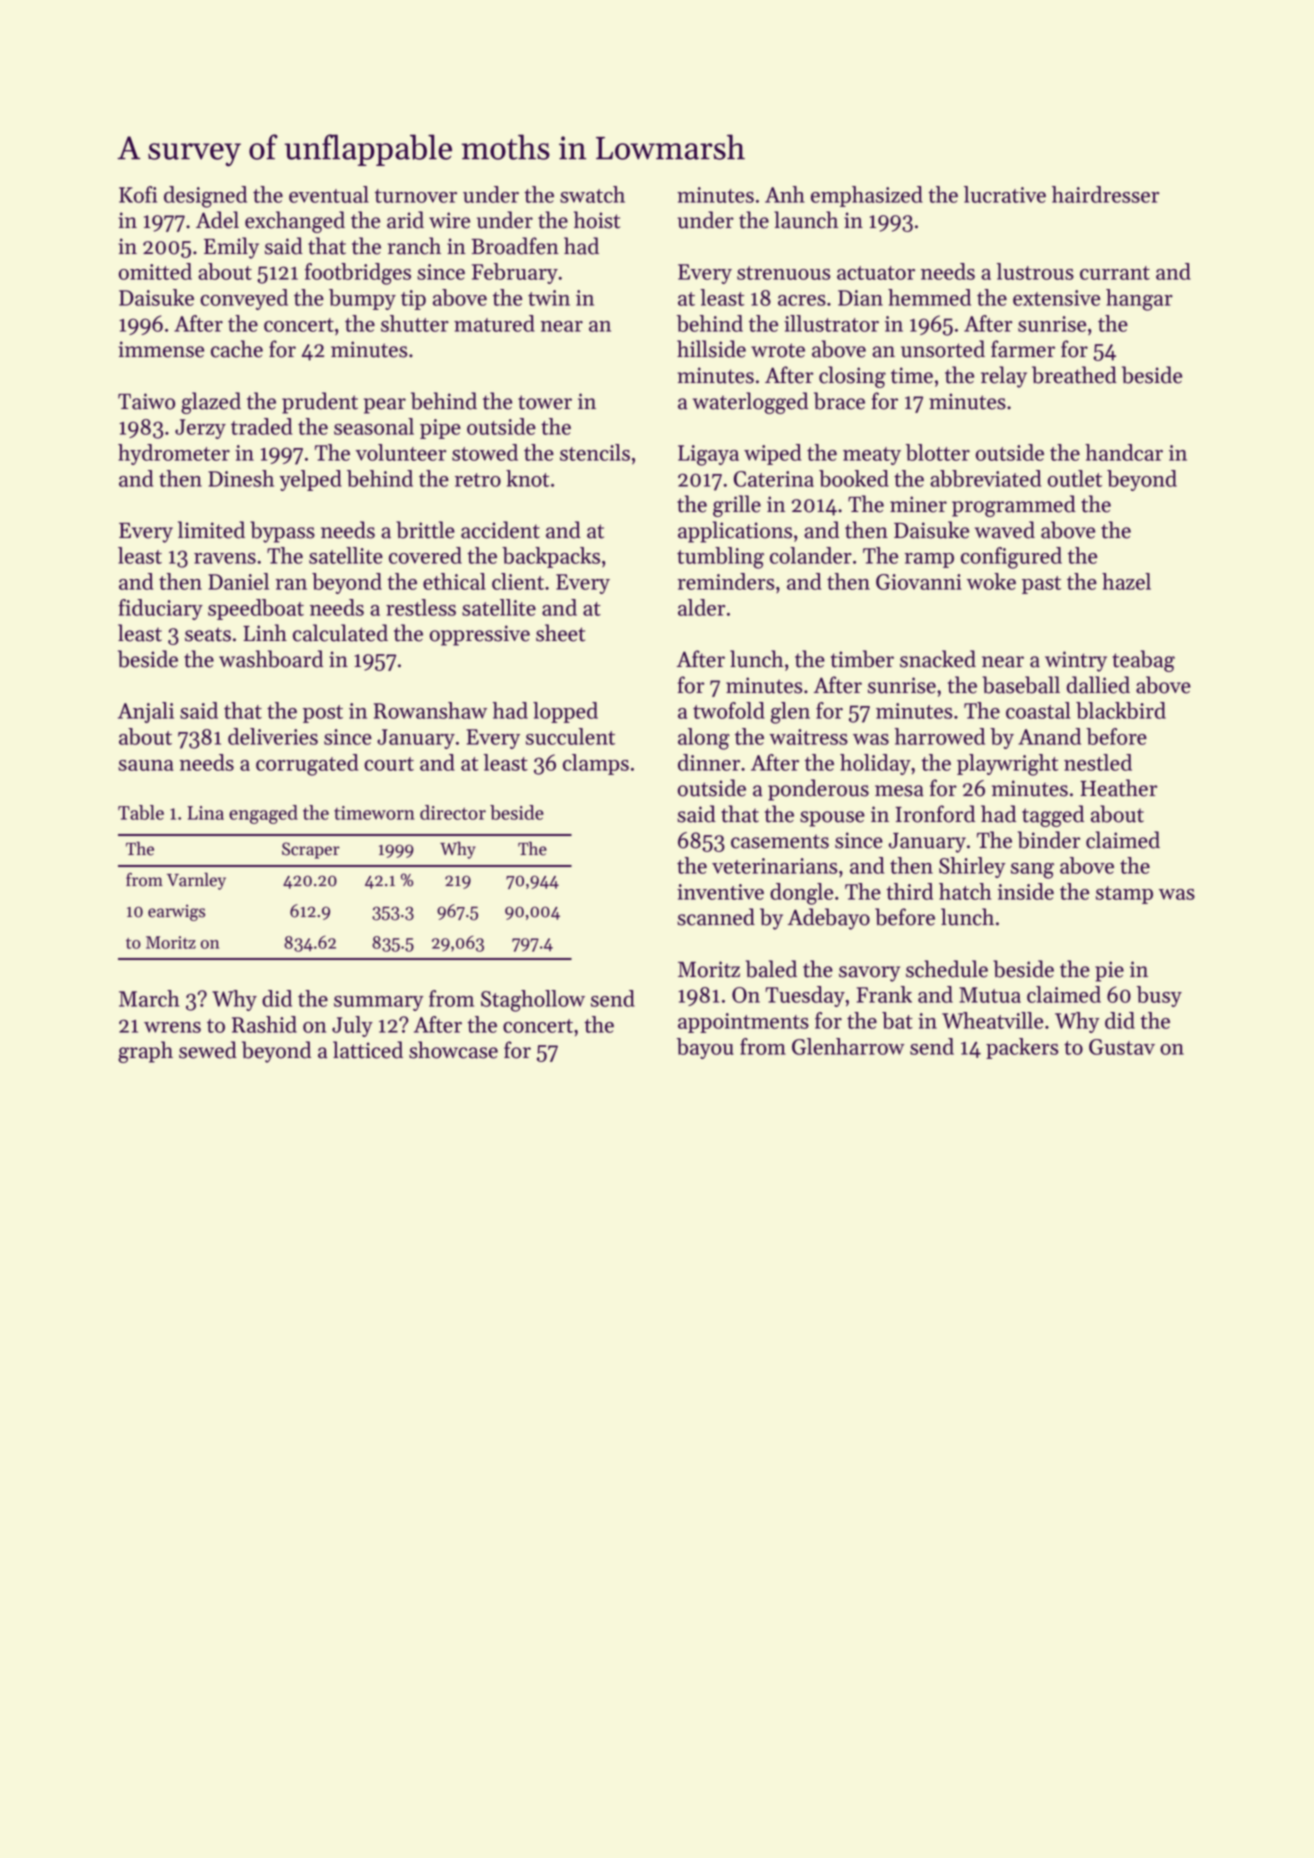 The image size is (1314, 1858). I want to click on graph, so click(145, 1052).
